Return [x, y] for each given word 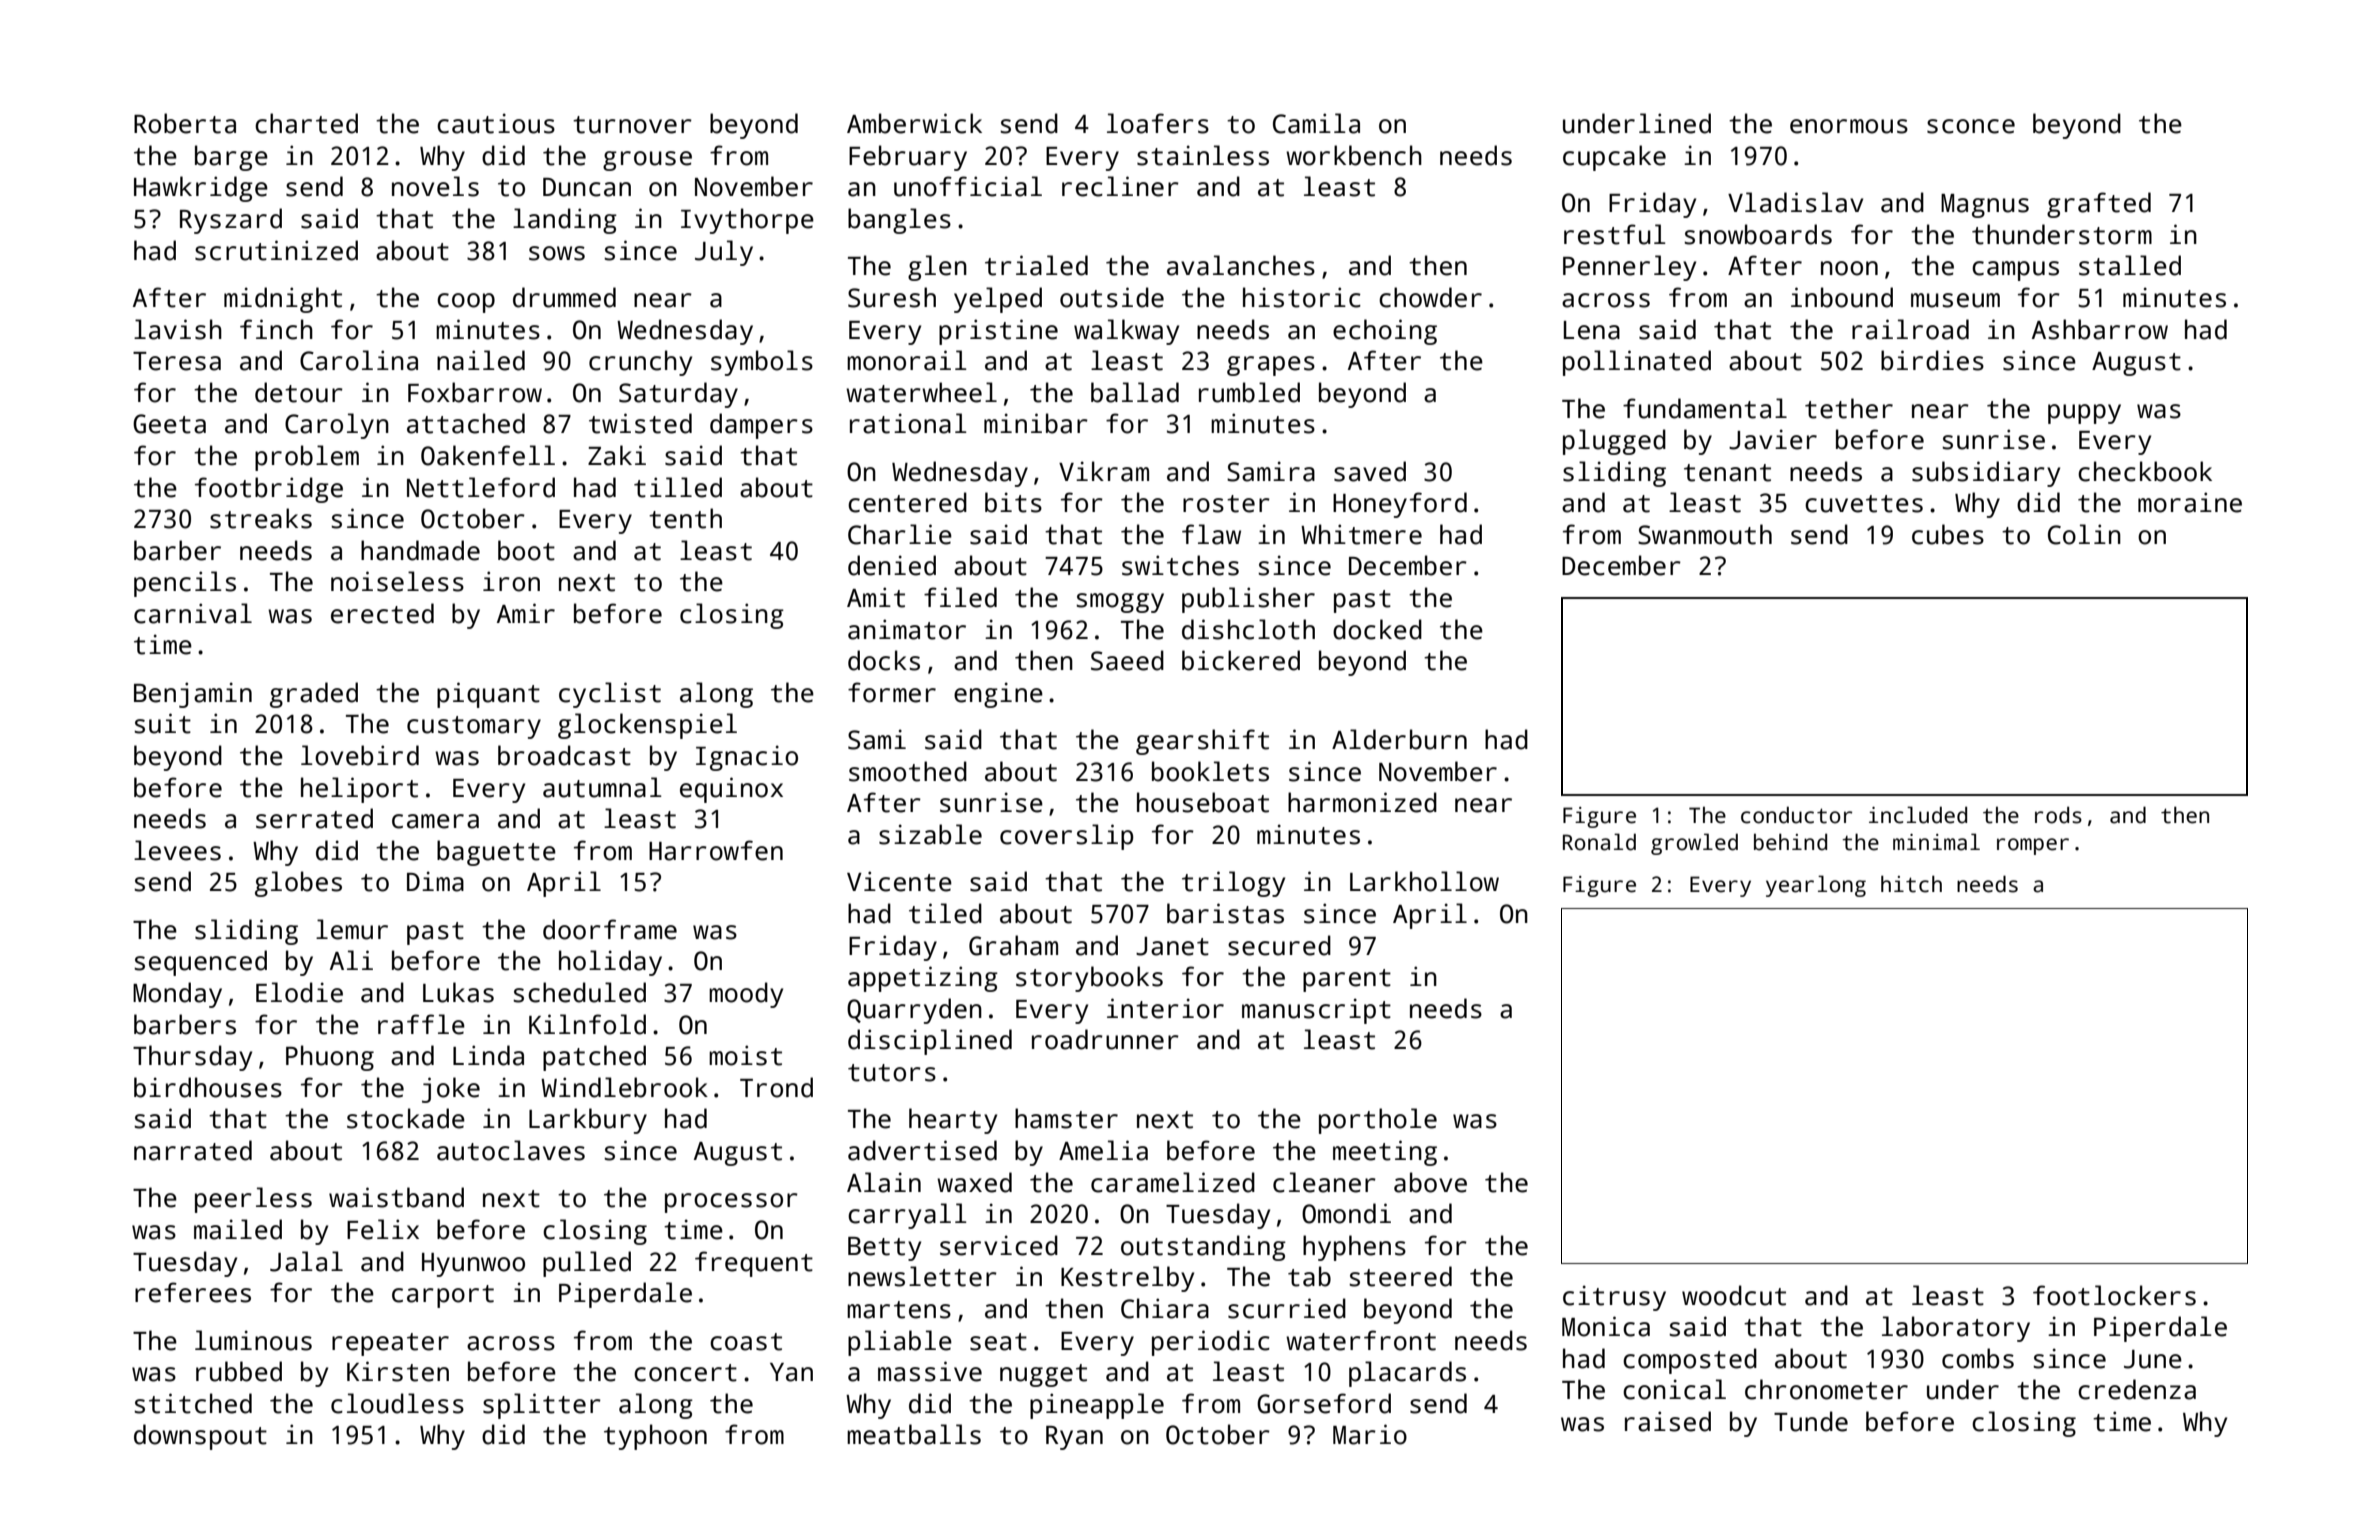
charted [306, 123]
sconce [1971, 126]
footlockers [2114, 1295]
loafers [1158, 123]
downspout [200, 1437]
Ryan [1074, 1438]
